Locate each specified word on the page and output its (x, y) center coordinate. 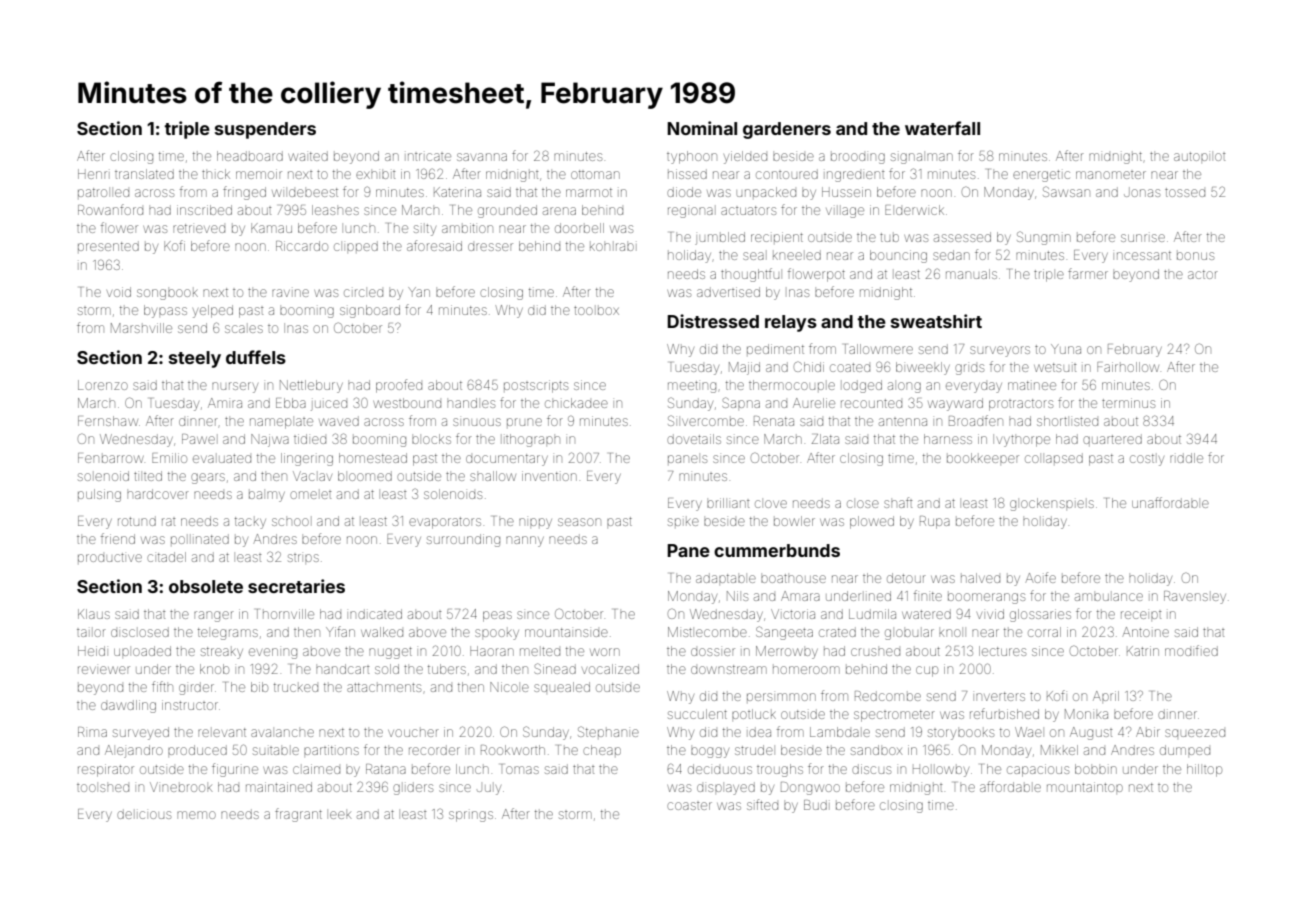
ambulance (1109, 597)
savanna (482, 157)
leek (340, 815)
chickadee (576, 403)
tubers (447, 669)
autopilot (1200, 156)
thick (216, 174)
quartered (1112, 440)
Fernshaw (108, 421)
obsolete (206, 586)
